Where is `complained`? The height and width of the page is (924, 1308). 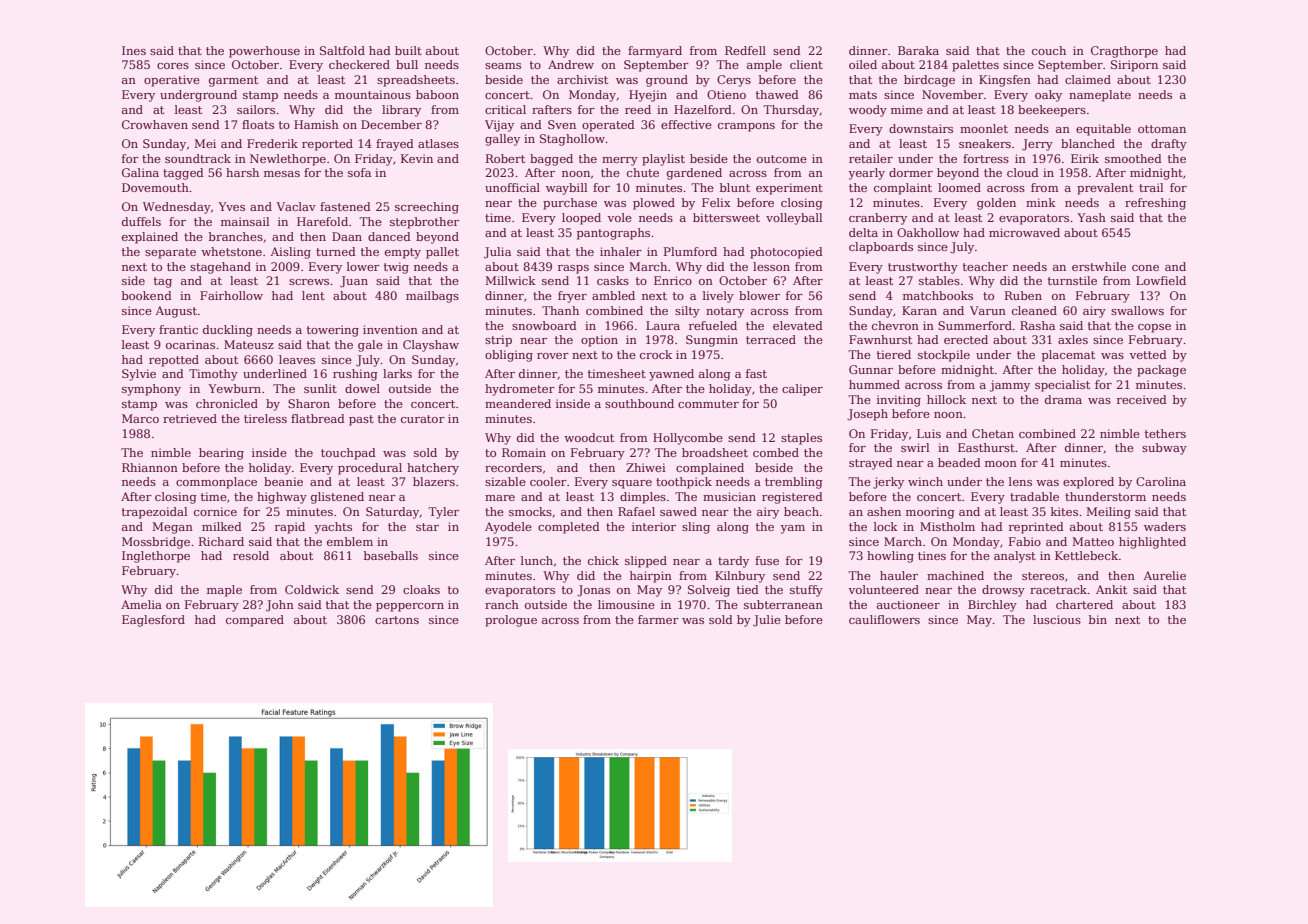
complained is located at coordinates (710, 469).
